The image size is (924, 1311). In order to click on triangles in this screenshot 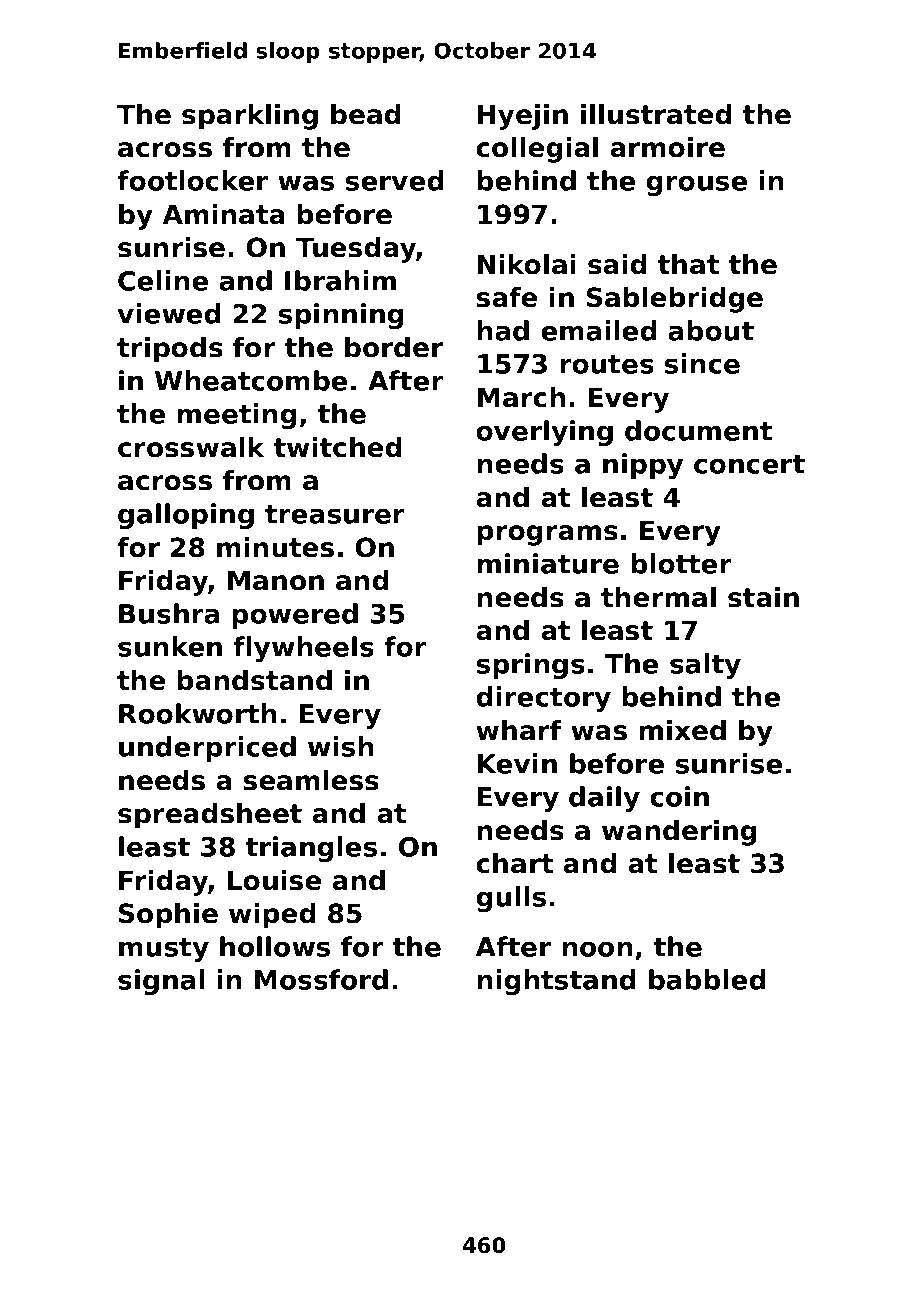, I will do `click(311, 849)`.
